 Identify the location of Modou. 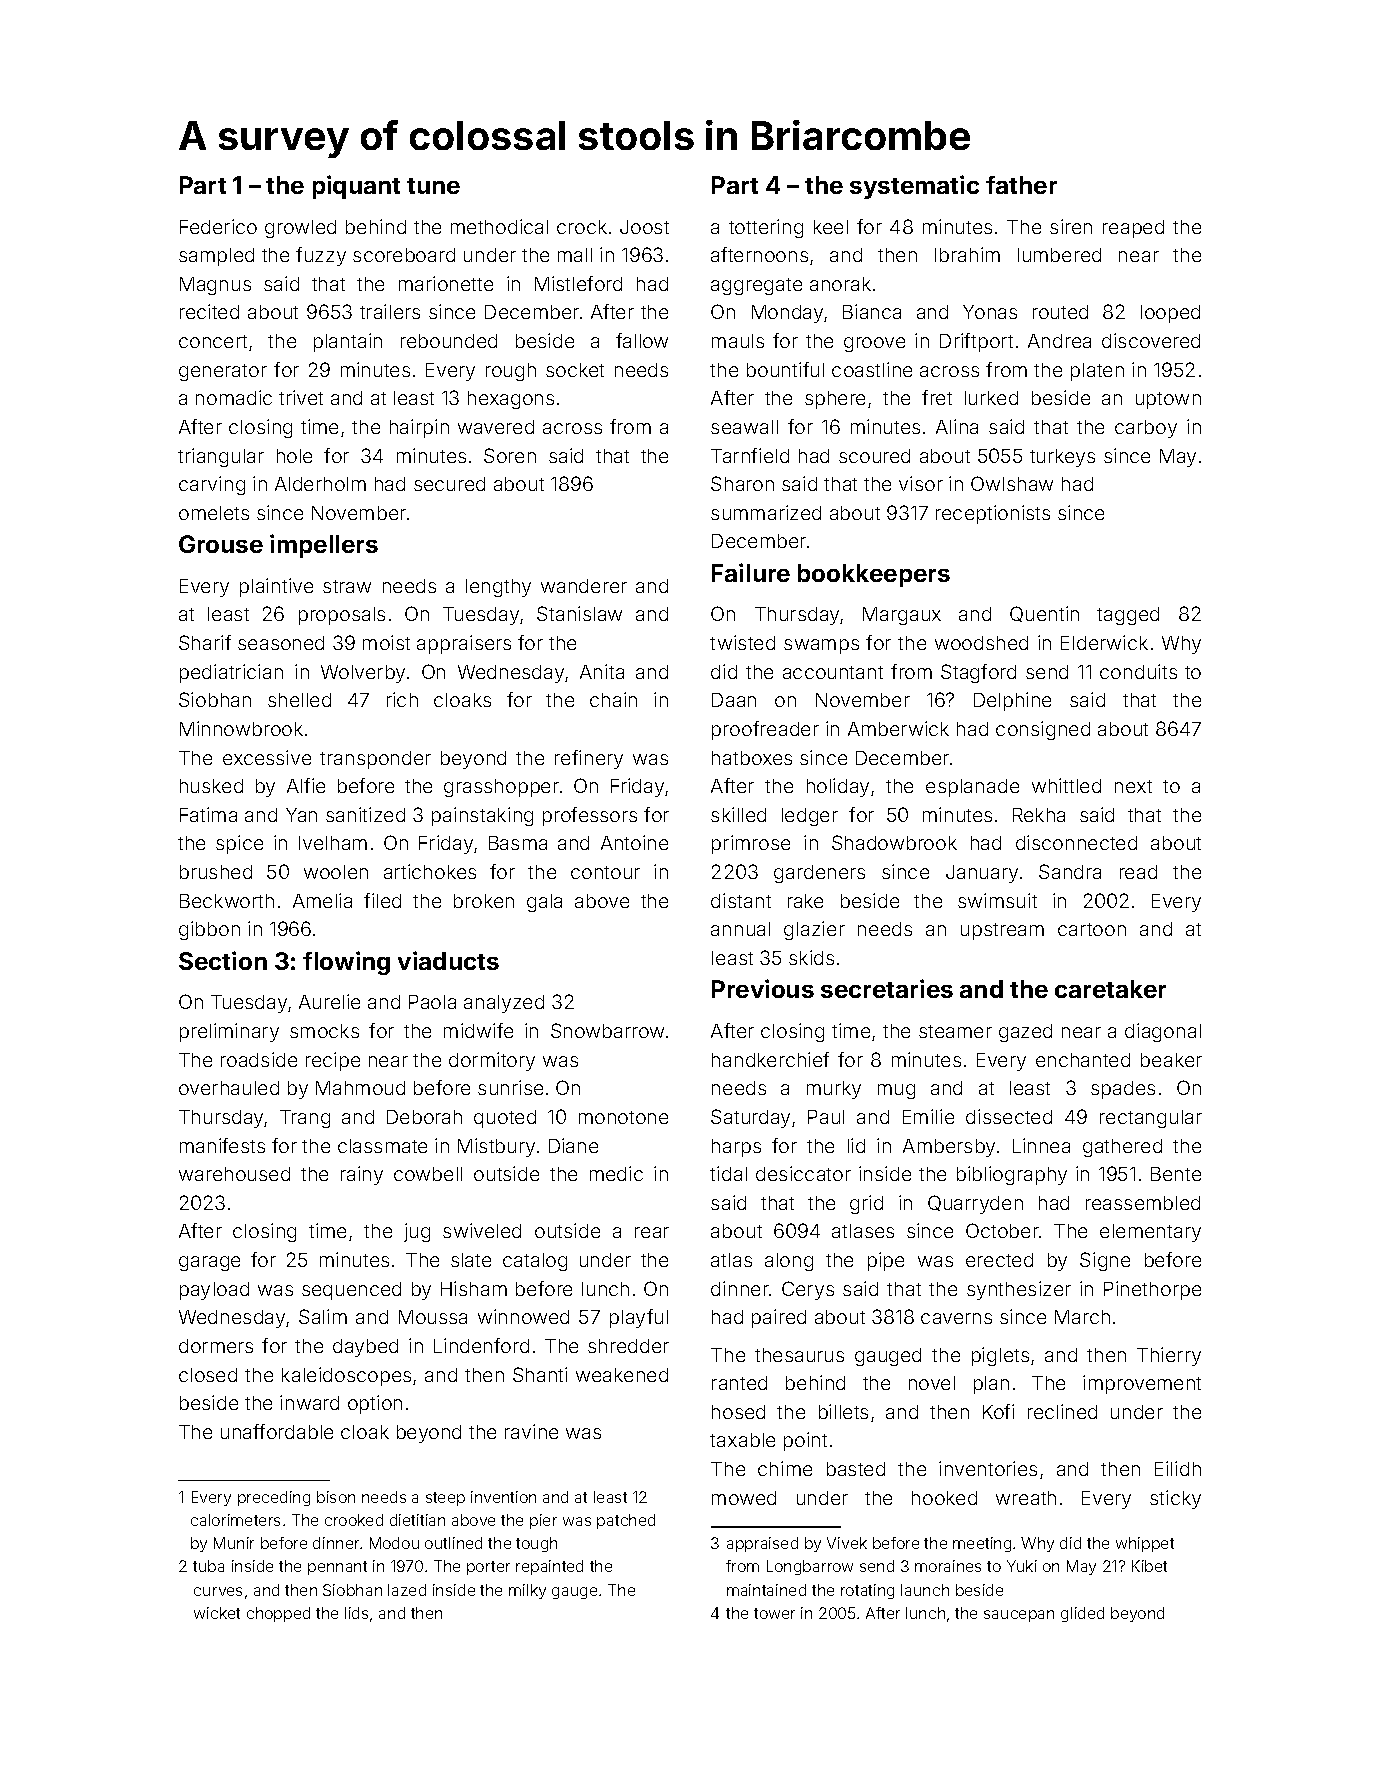
(394, 1543).
